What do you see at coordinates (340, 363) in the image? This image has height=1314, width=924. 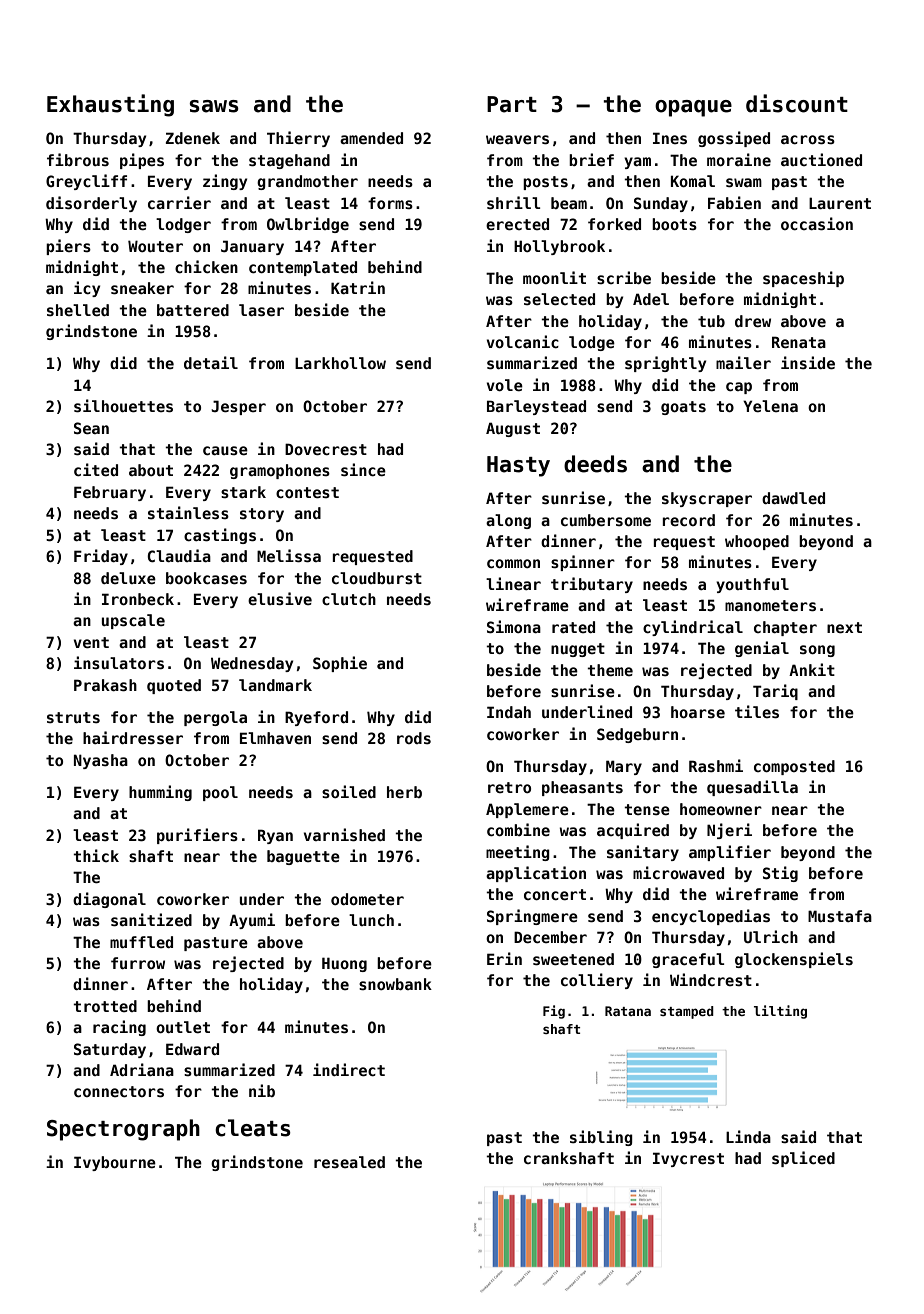 I see `Larkhollow` at bounding box center [340, 363].
